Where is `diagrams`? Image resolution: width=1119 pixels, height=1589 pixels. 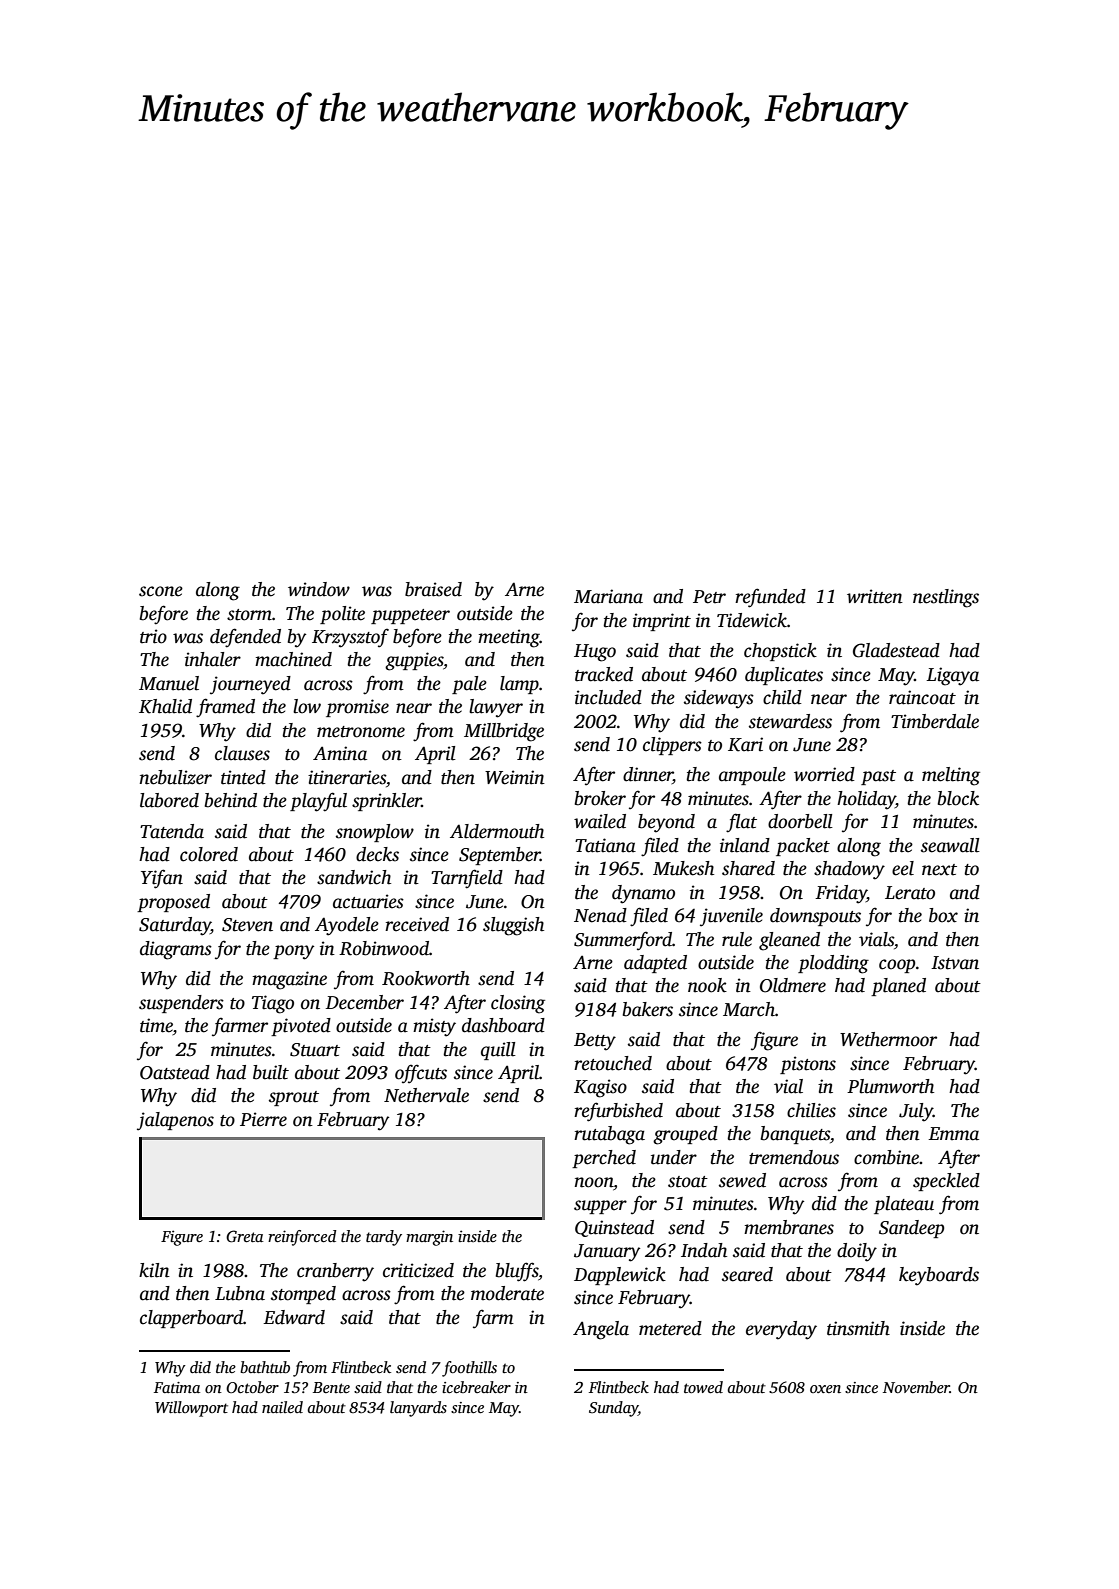 diagrams is located at coordinates (176, 950).
